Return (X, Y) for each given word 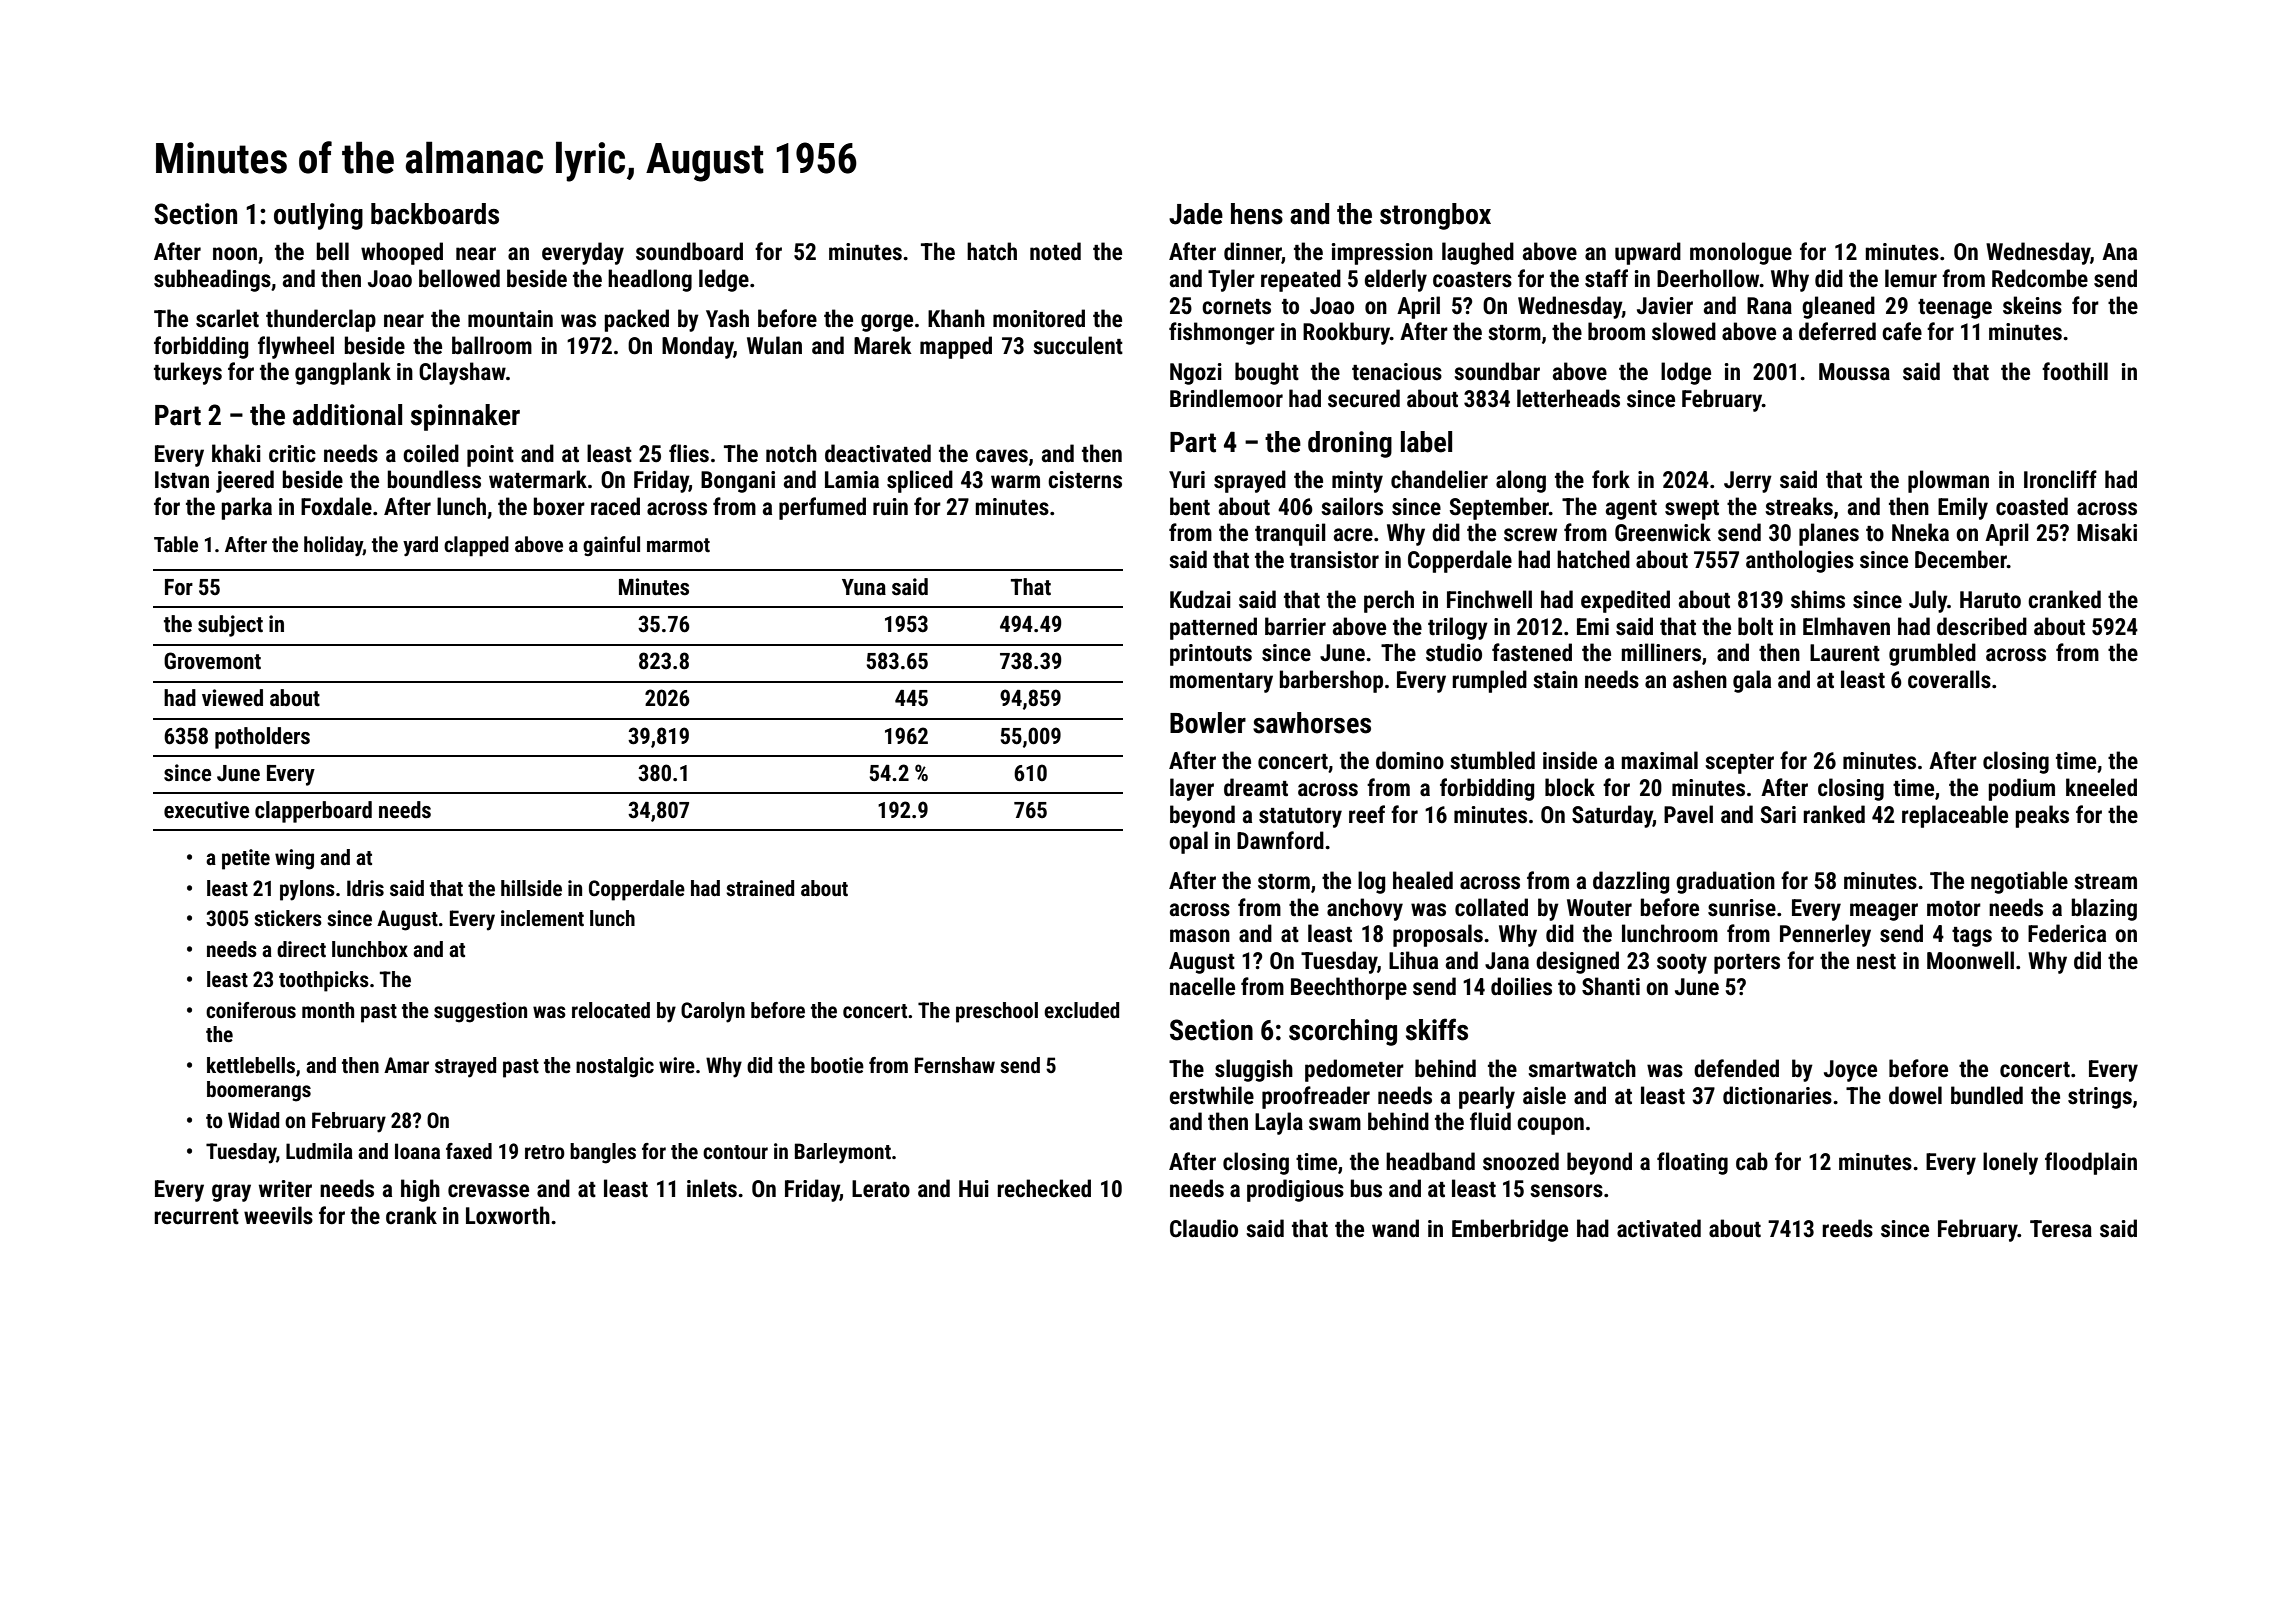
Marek (883, 345)
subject (230, 626)
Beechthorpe (1349, 988)
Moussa (1854, 372)
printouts (1211, 655)
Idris (365, 888)
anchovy (1365, 909)
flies (689, 453)
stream (2105, 882)
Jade (1196, 214)
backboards (435, 214)
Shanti (1611, 986)
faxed (469, 1151)
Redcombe (2040, 278)
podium (2022, 789)
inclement (542, 918)
